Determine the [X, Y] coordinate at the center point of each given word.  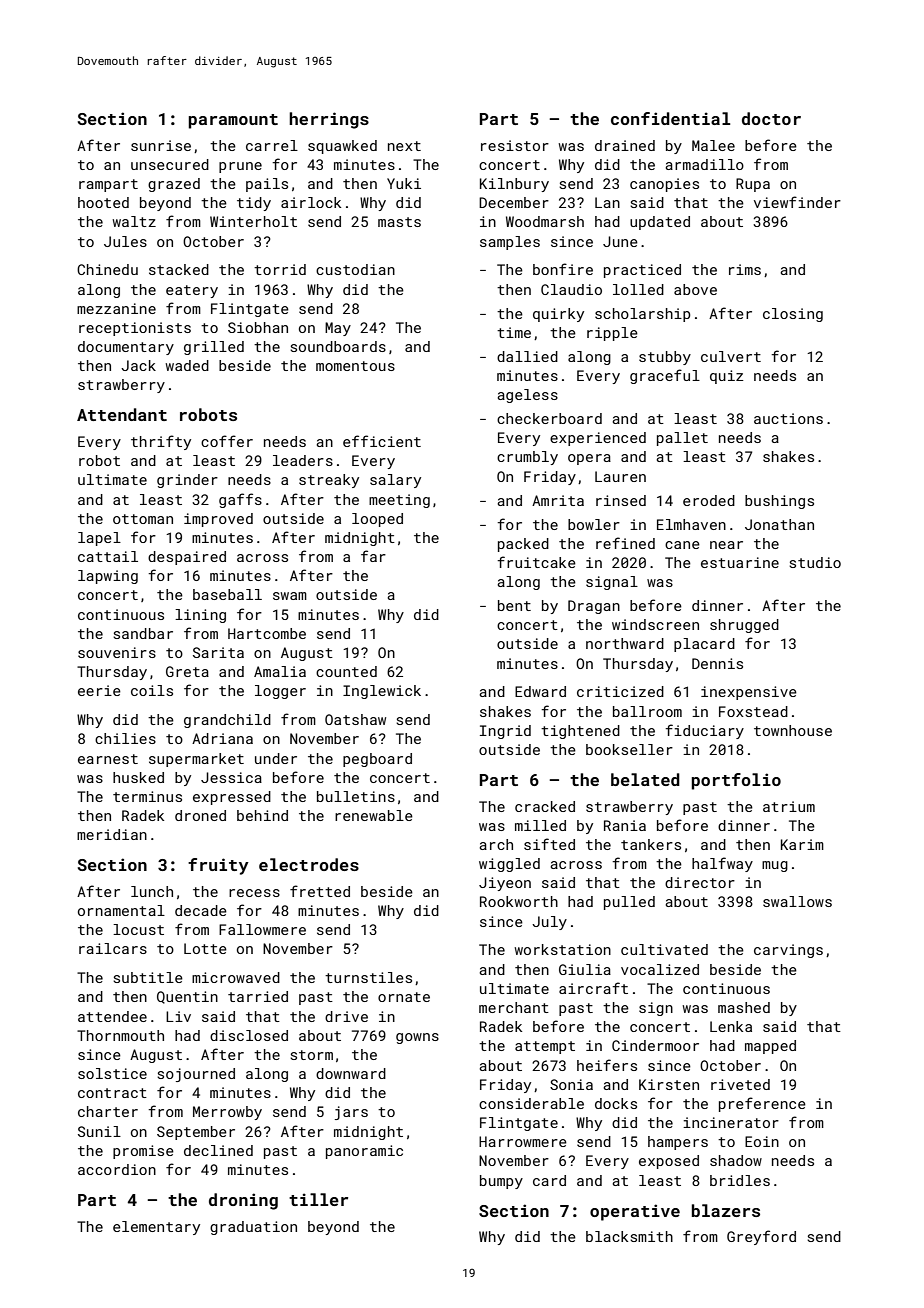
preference [762, 1104]
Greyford [761, 1237]
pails [267, 185]
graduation [253, 1228]
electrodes [309, 864]
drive [346, 1016]
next [404, 146]
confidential [670, 118]
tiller [318, 1199]
